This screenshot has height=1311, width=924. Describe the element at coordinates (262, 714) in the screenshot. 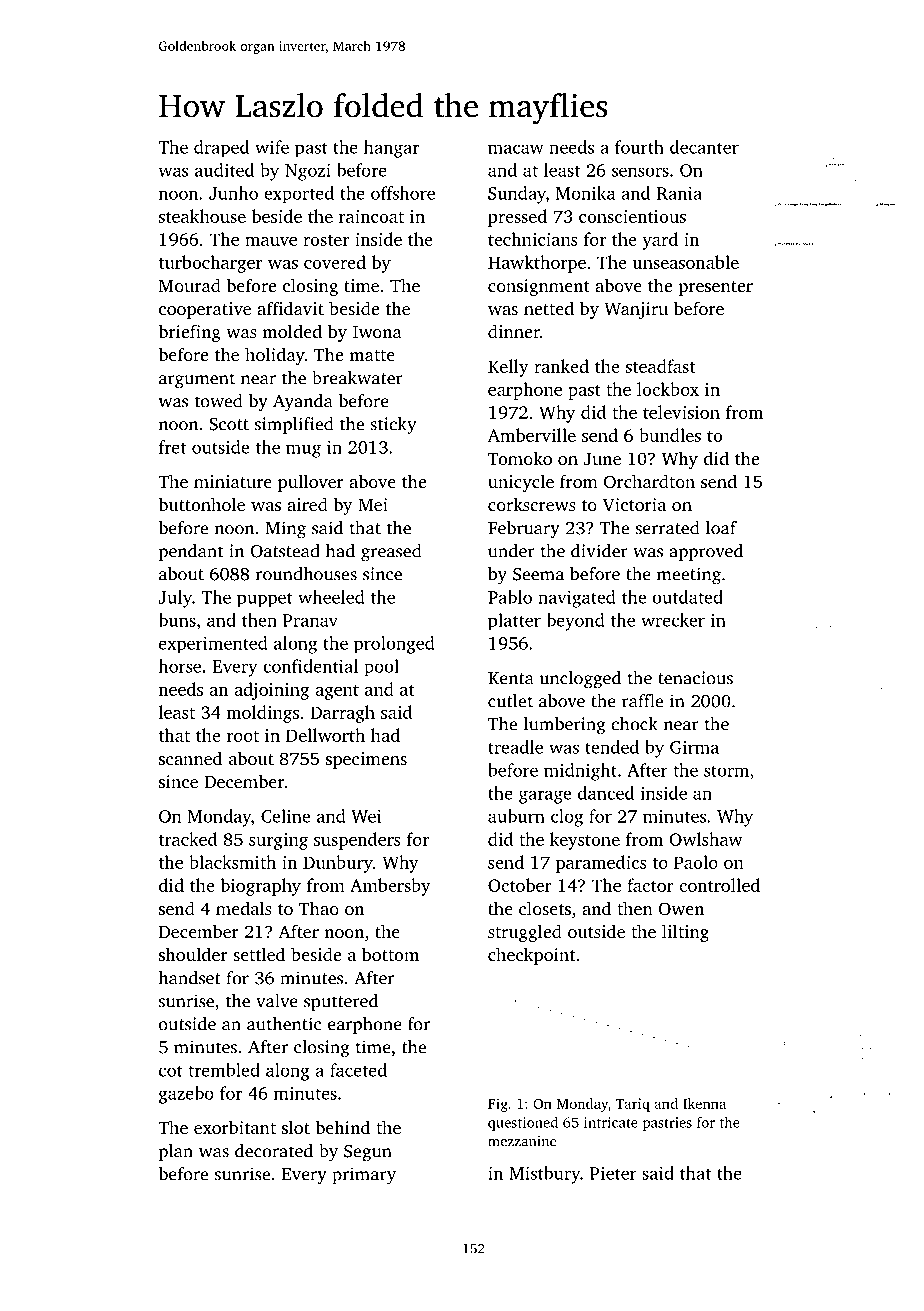

I see `moldings` at that location.
